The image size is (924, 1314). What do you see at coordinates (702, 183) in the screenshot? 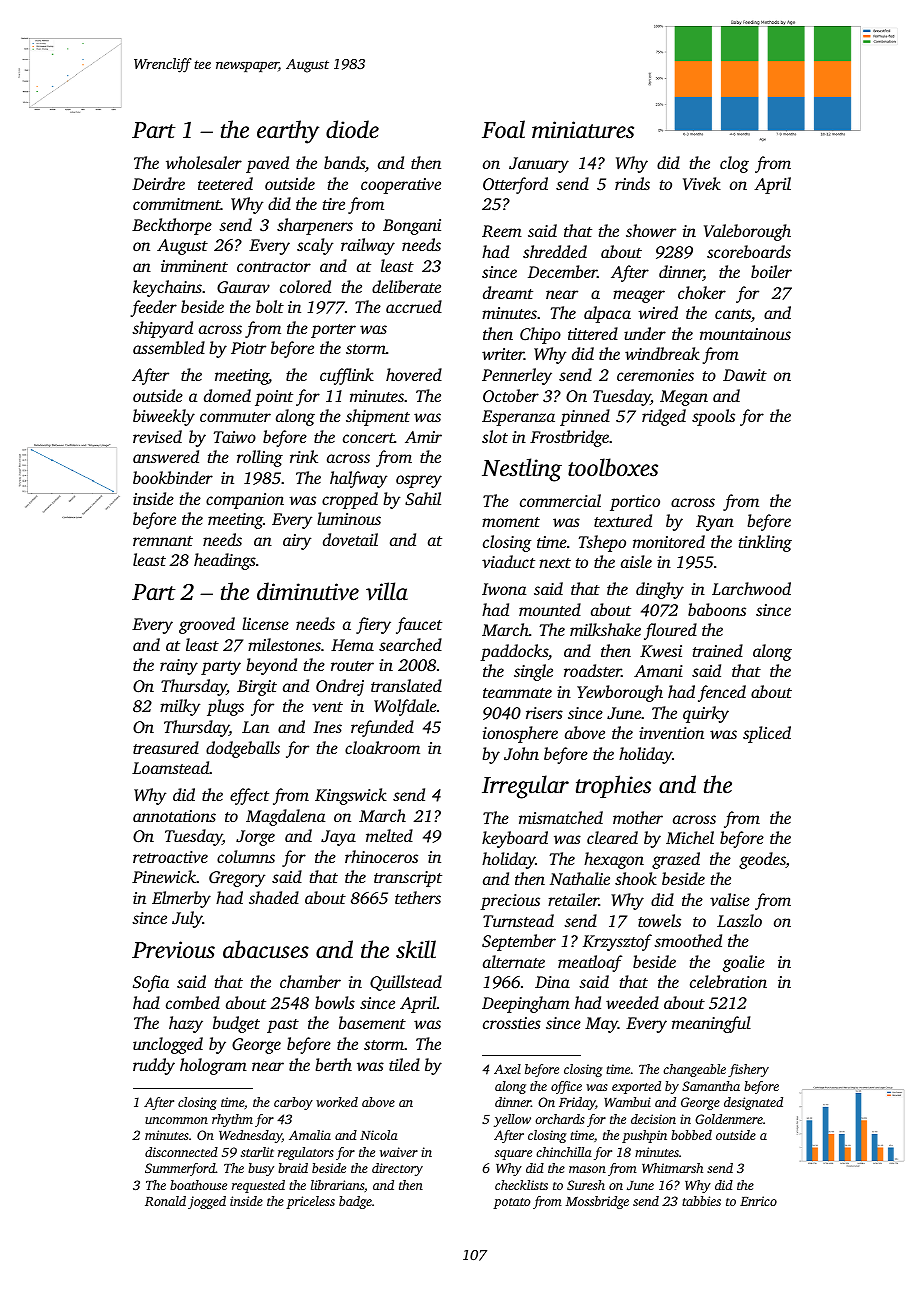
I see `Vivek` at bounding box center [702, 183].
